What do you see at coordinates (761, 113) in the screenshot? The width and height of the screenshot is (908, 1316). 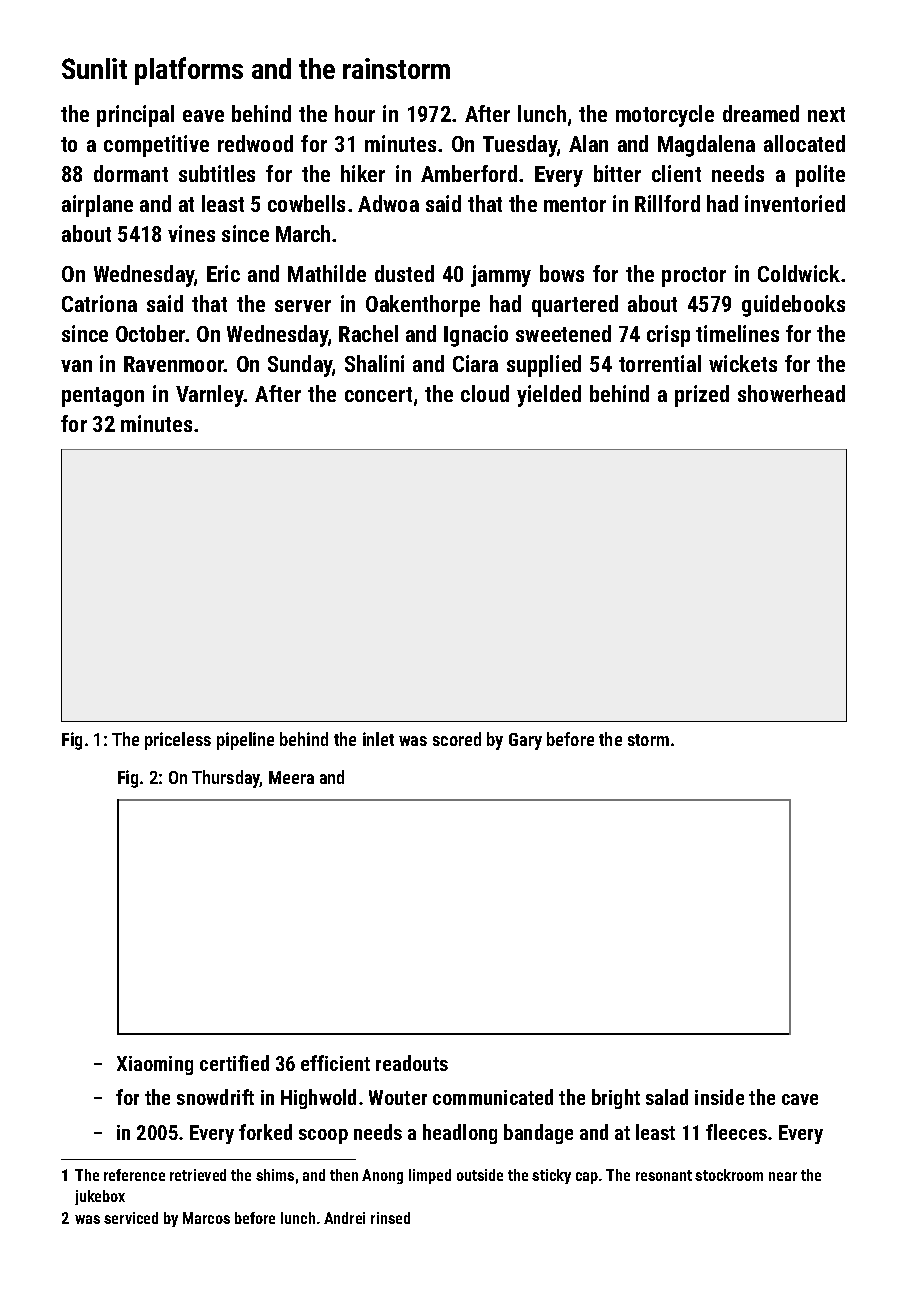 I see `dreamed` at bounding box center [761, 113].
